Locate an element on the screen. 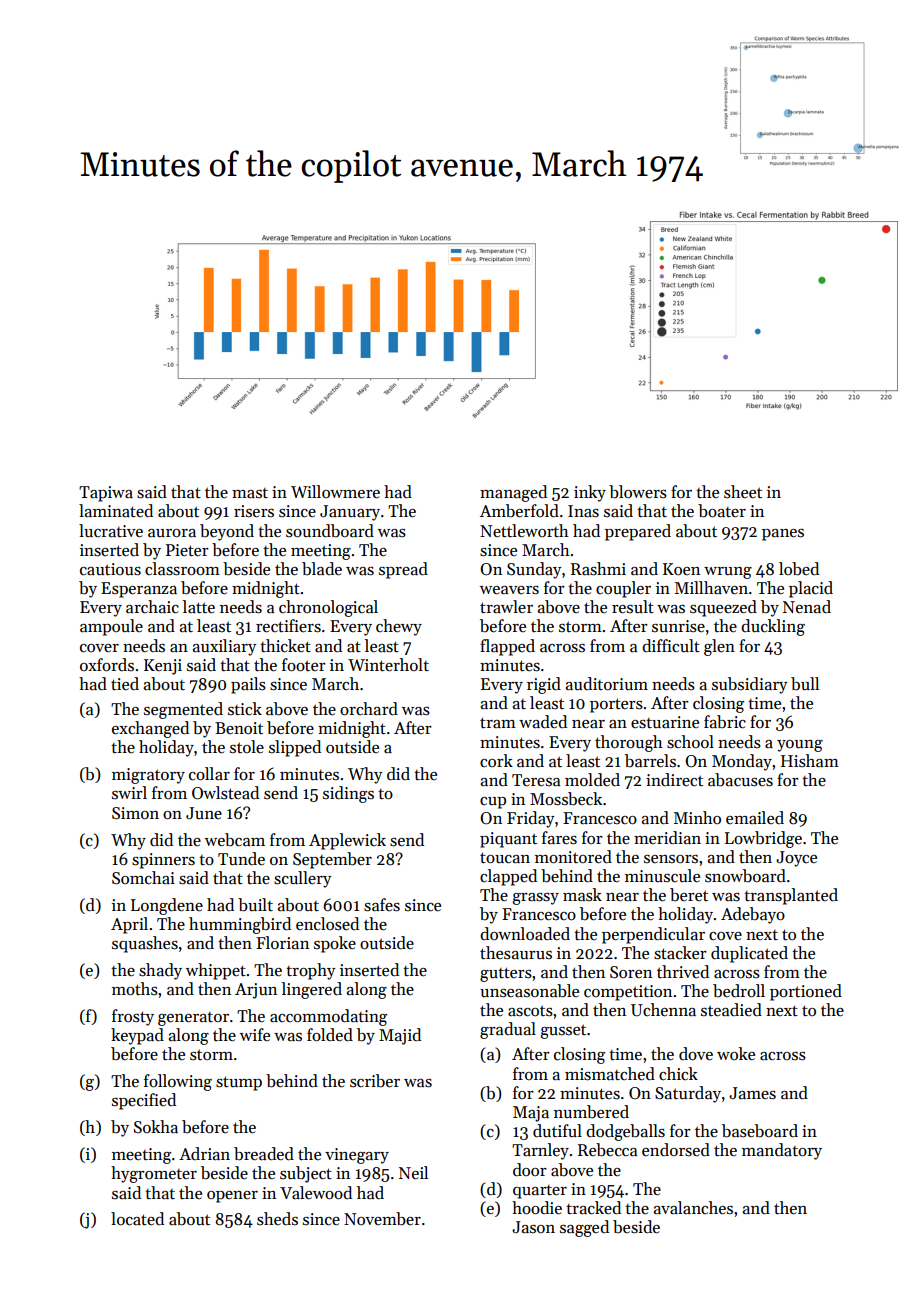 The height and width of the screenshot is (1314, 924). minuscule is located at coordinates (662, 876).
